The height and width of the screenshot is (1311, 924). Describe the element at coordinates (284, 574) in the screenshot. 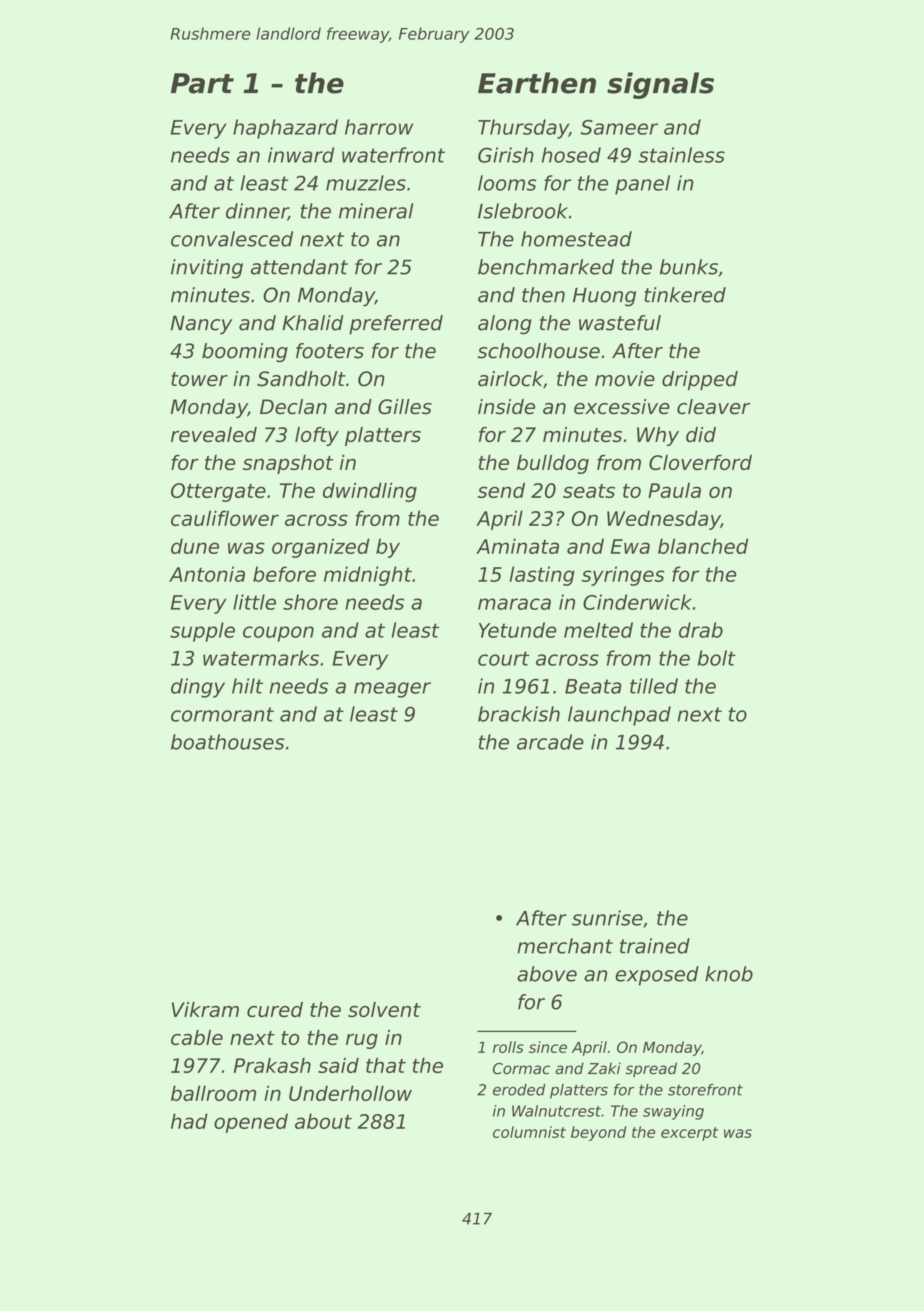

I see `before` at that location.
